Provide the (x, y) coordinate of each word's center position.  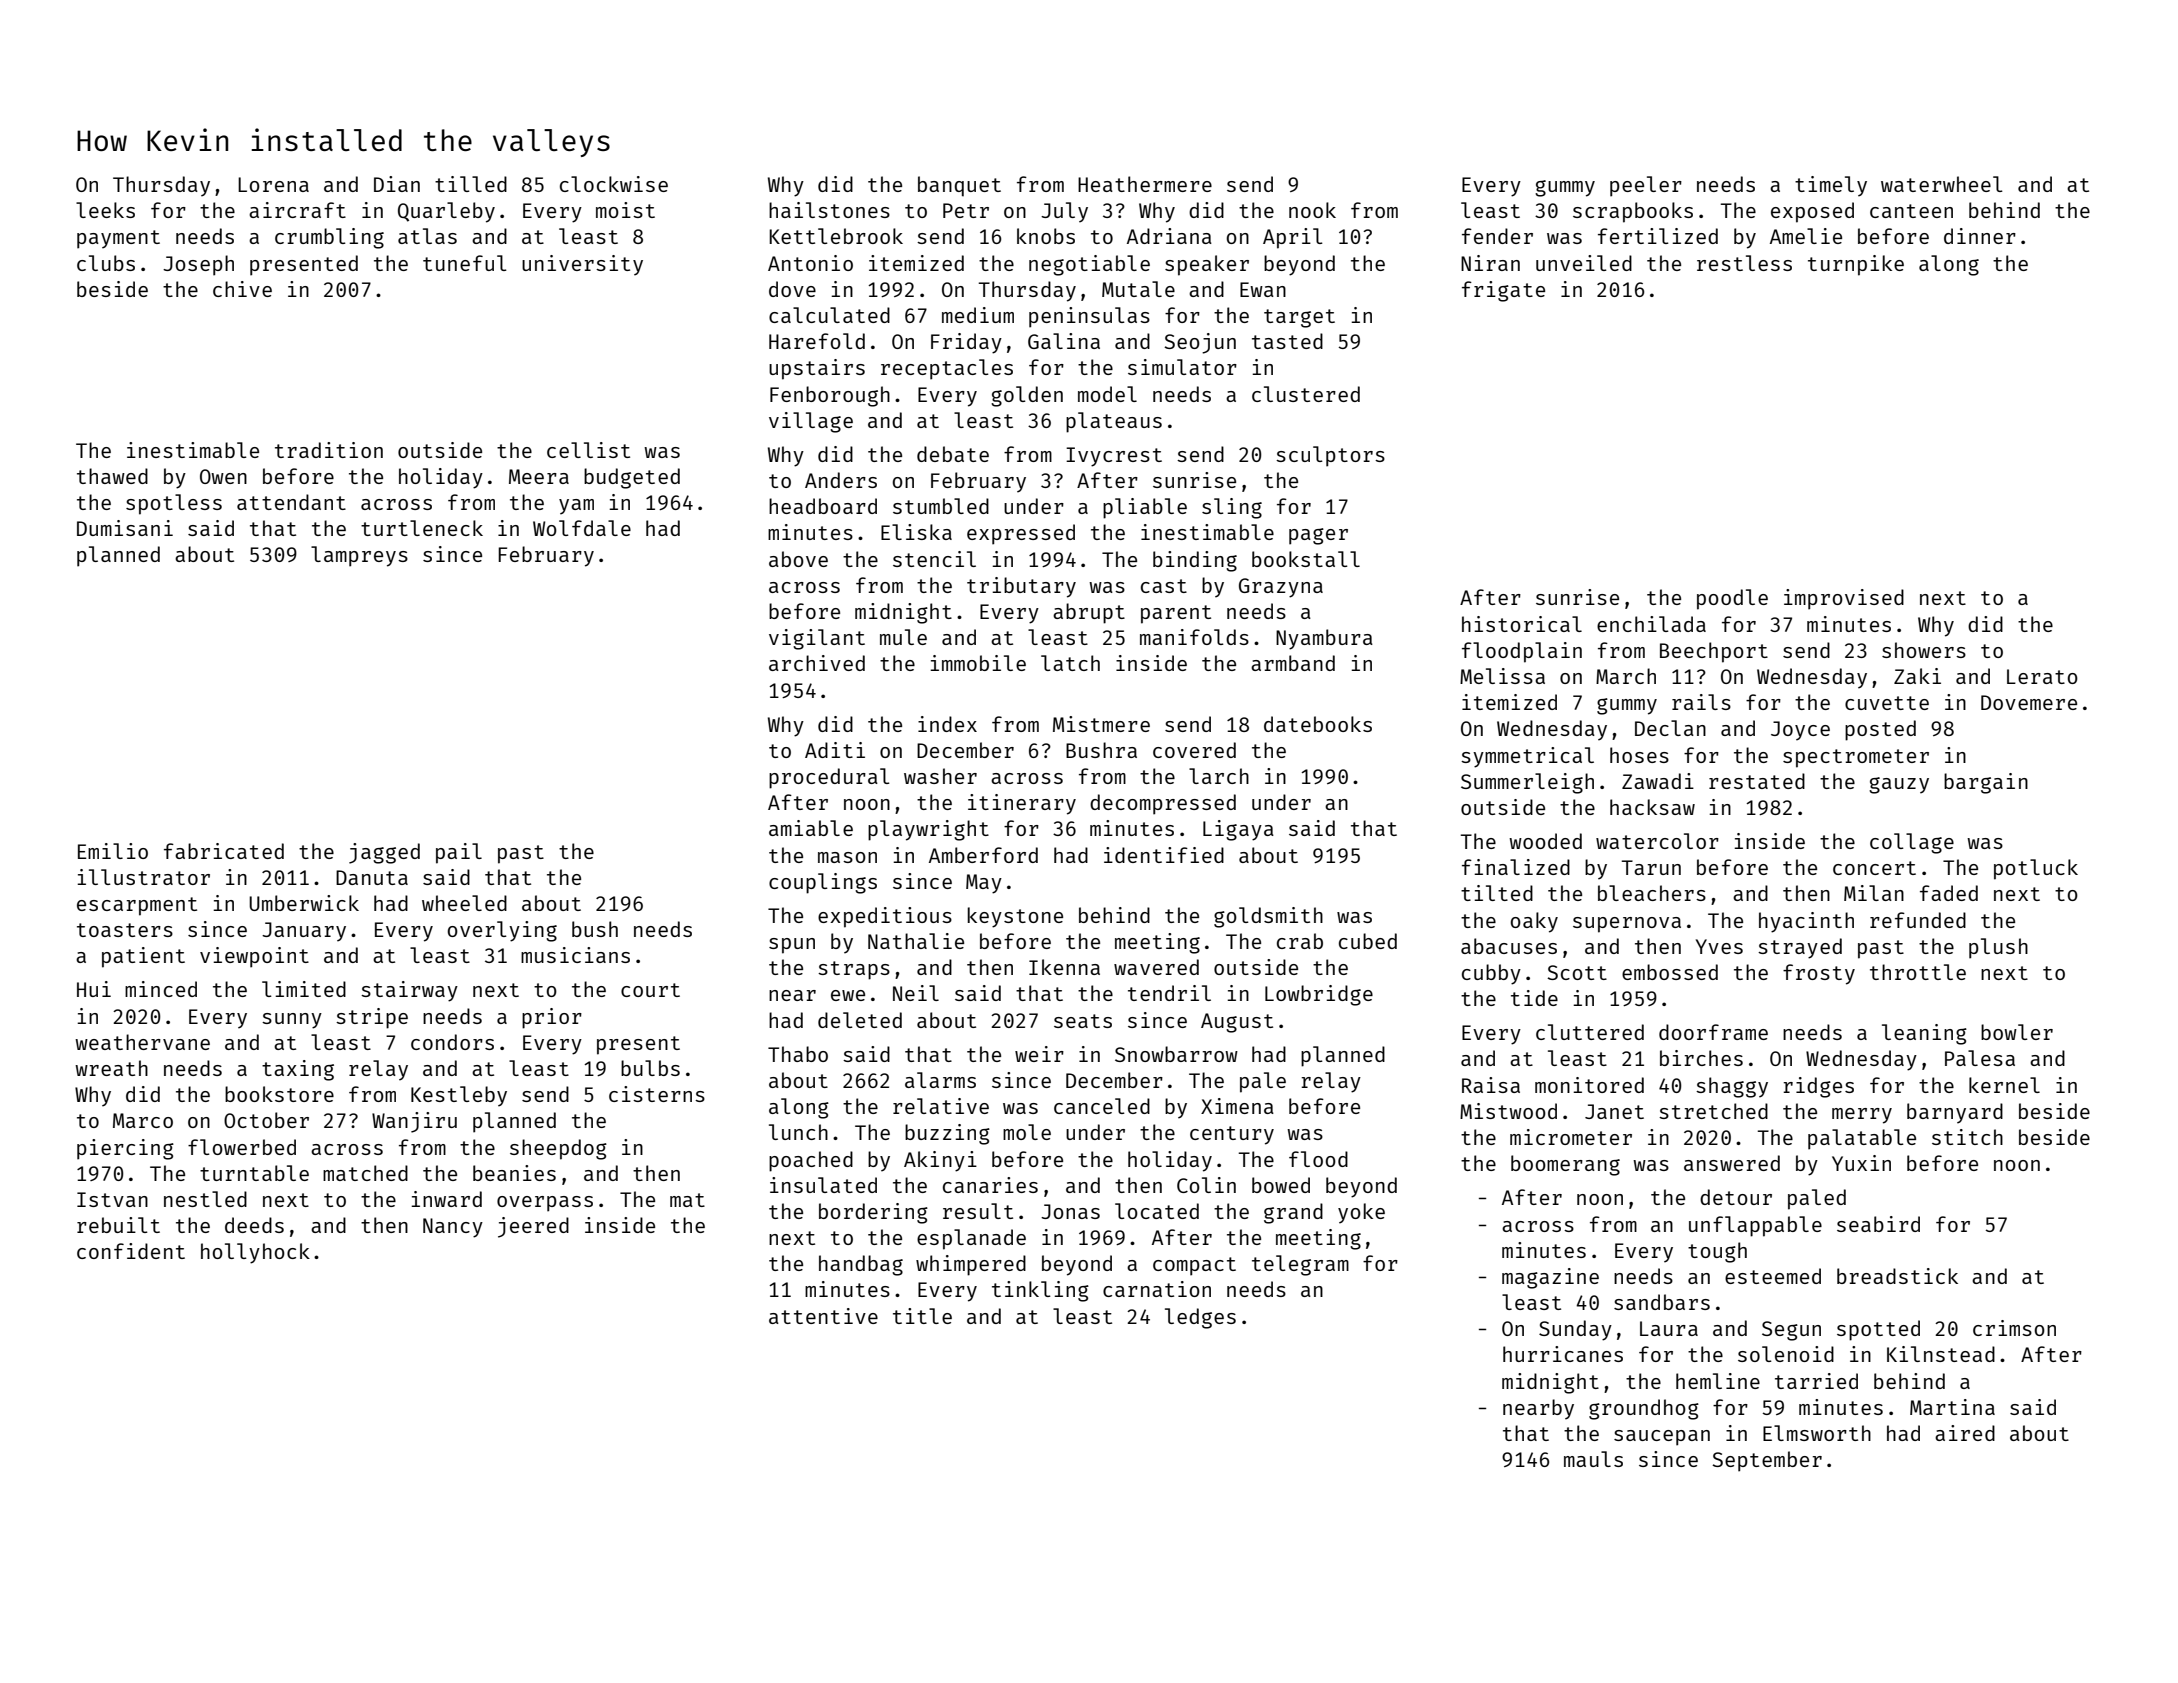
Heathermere (1145, 184)
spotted (1878, 1330)
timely (1831, 186)
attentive (823, 1316)
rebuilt (118, 1225)
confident (131, 1251)
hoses (1639, 755)
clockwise (614, 184)
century (1232, 1135)
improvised (1844, 599)
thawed (112, 476)
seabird (1878, 1224)
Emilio (113, 851)
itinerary (1022, 804)
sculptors (1330, 456)
